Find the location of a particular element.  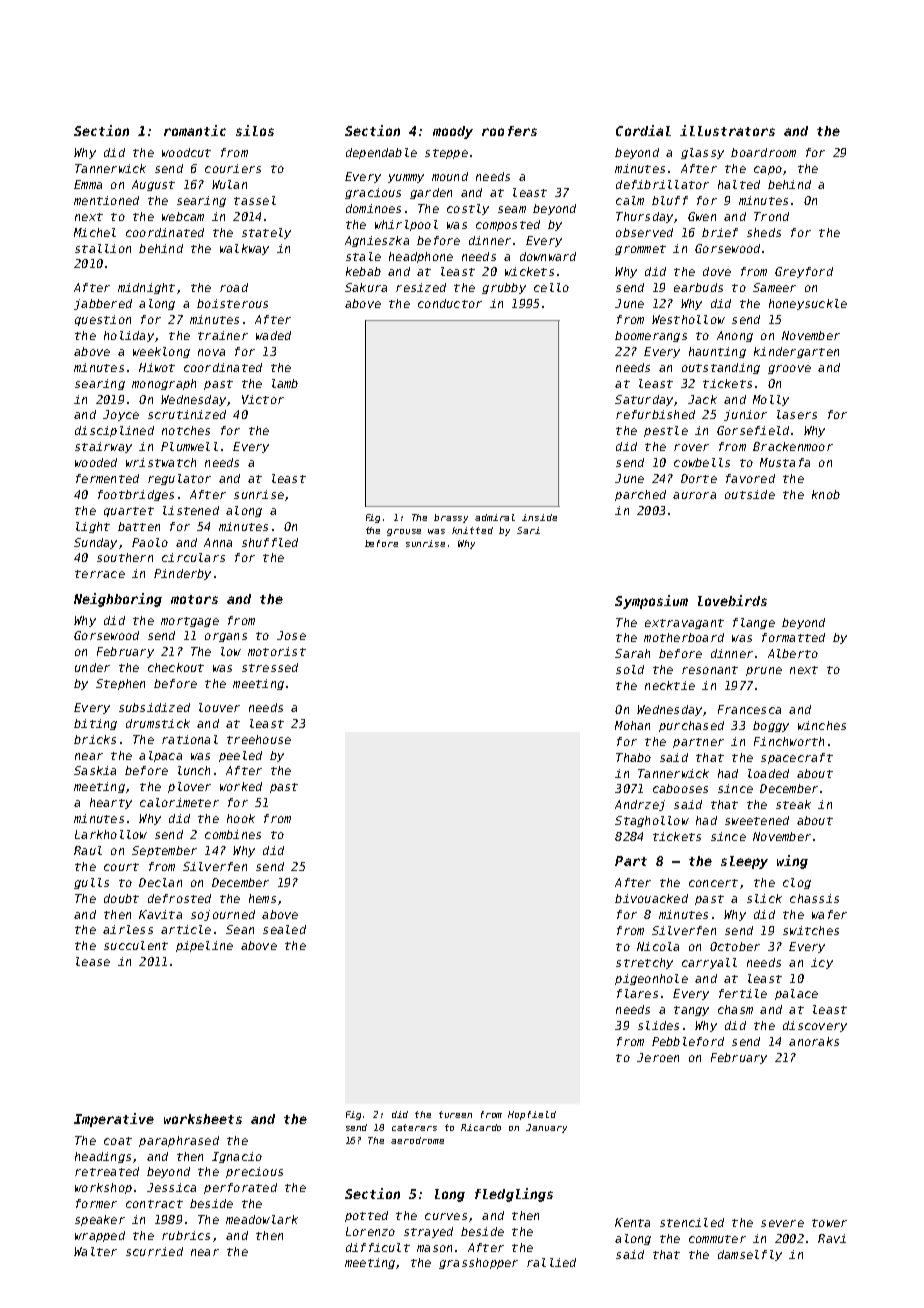

formatted is located at coordinates (793, 637).
